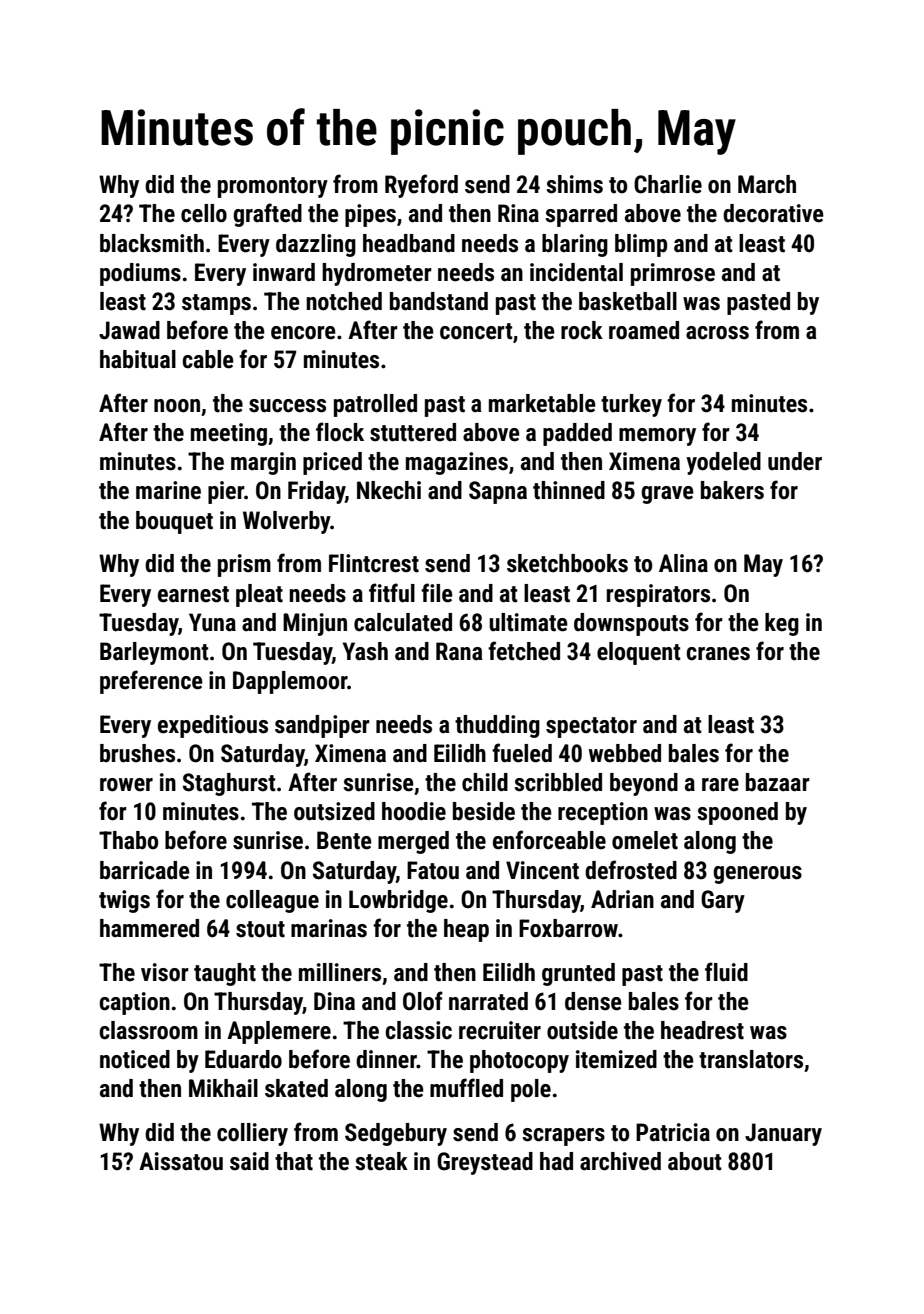  What do you see at coordinates (673, 274) in the screenshot?
I see `primrose` at bounding box center [673, 274].
